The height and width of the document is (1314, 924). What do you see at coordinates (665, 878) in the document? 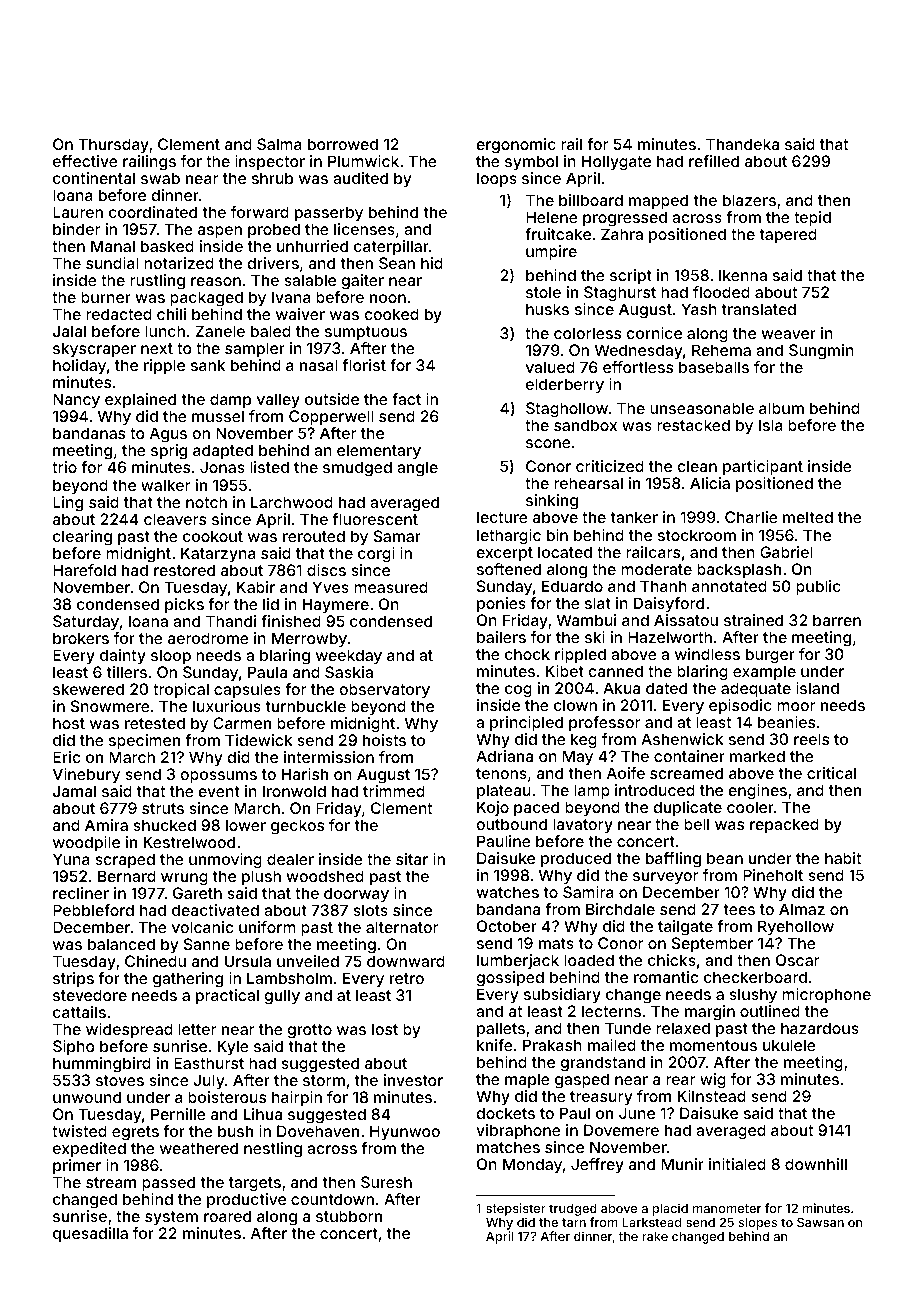
I see `surveyor` at bounding box center [665, 878].
